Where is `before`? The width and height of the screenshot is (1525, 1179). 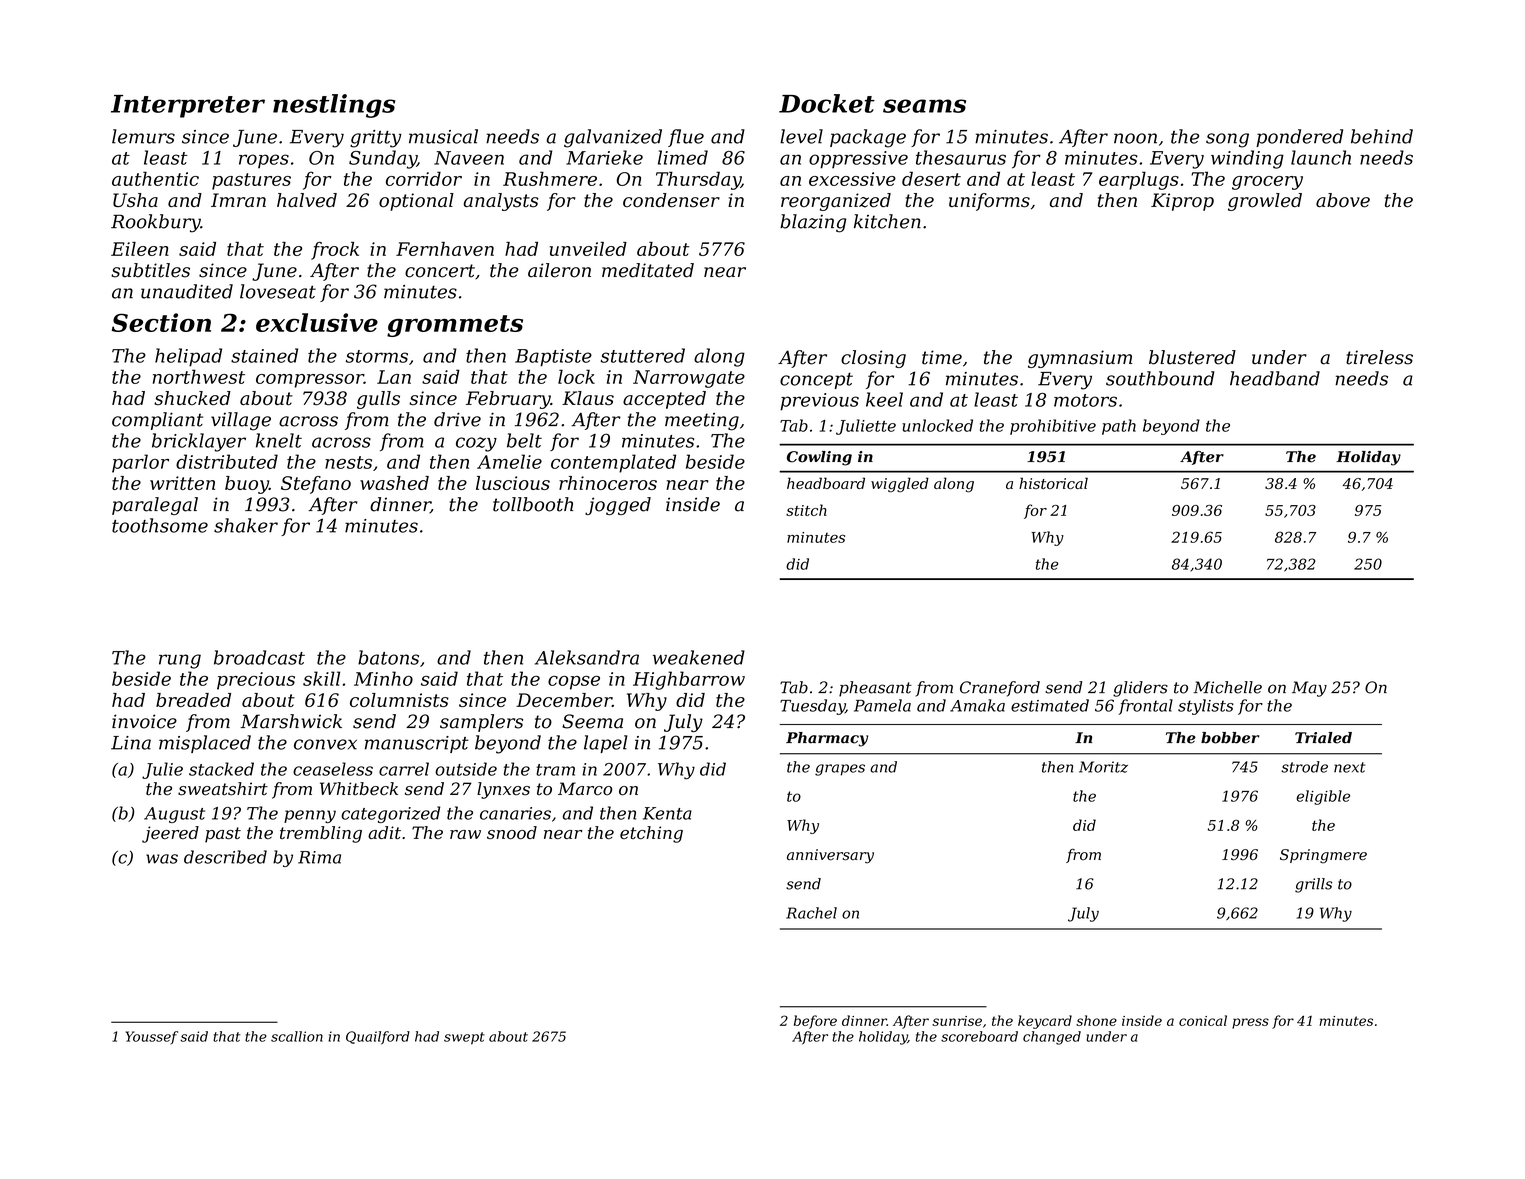 before is located at coordinates (815, 1022).
